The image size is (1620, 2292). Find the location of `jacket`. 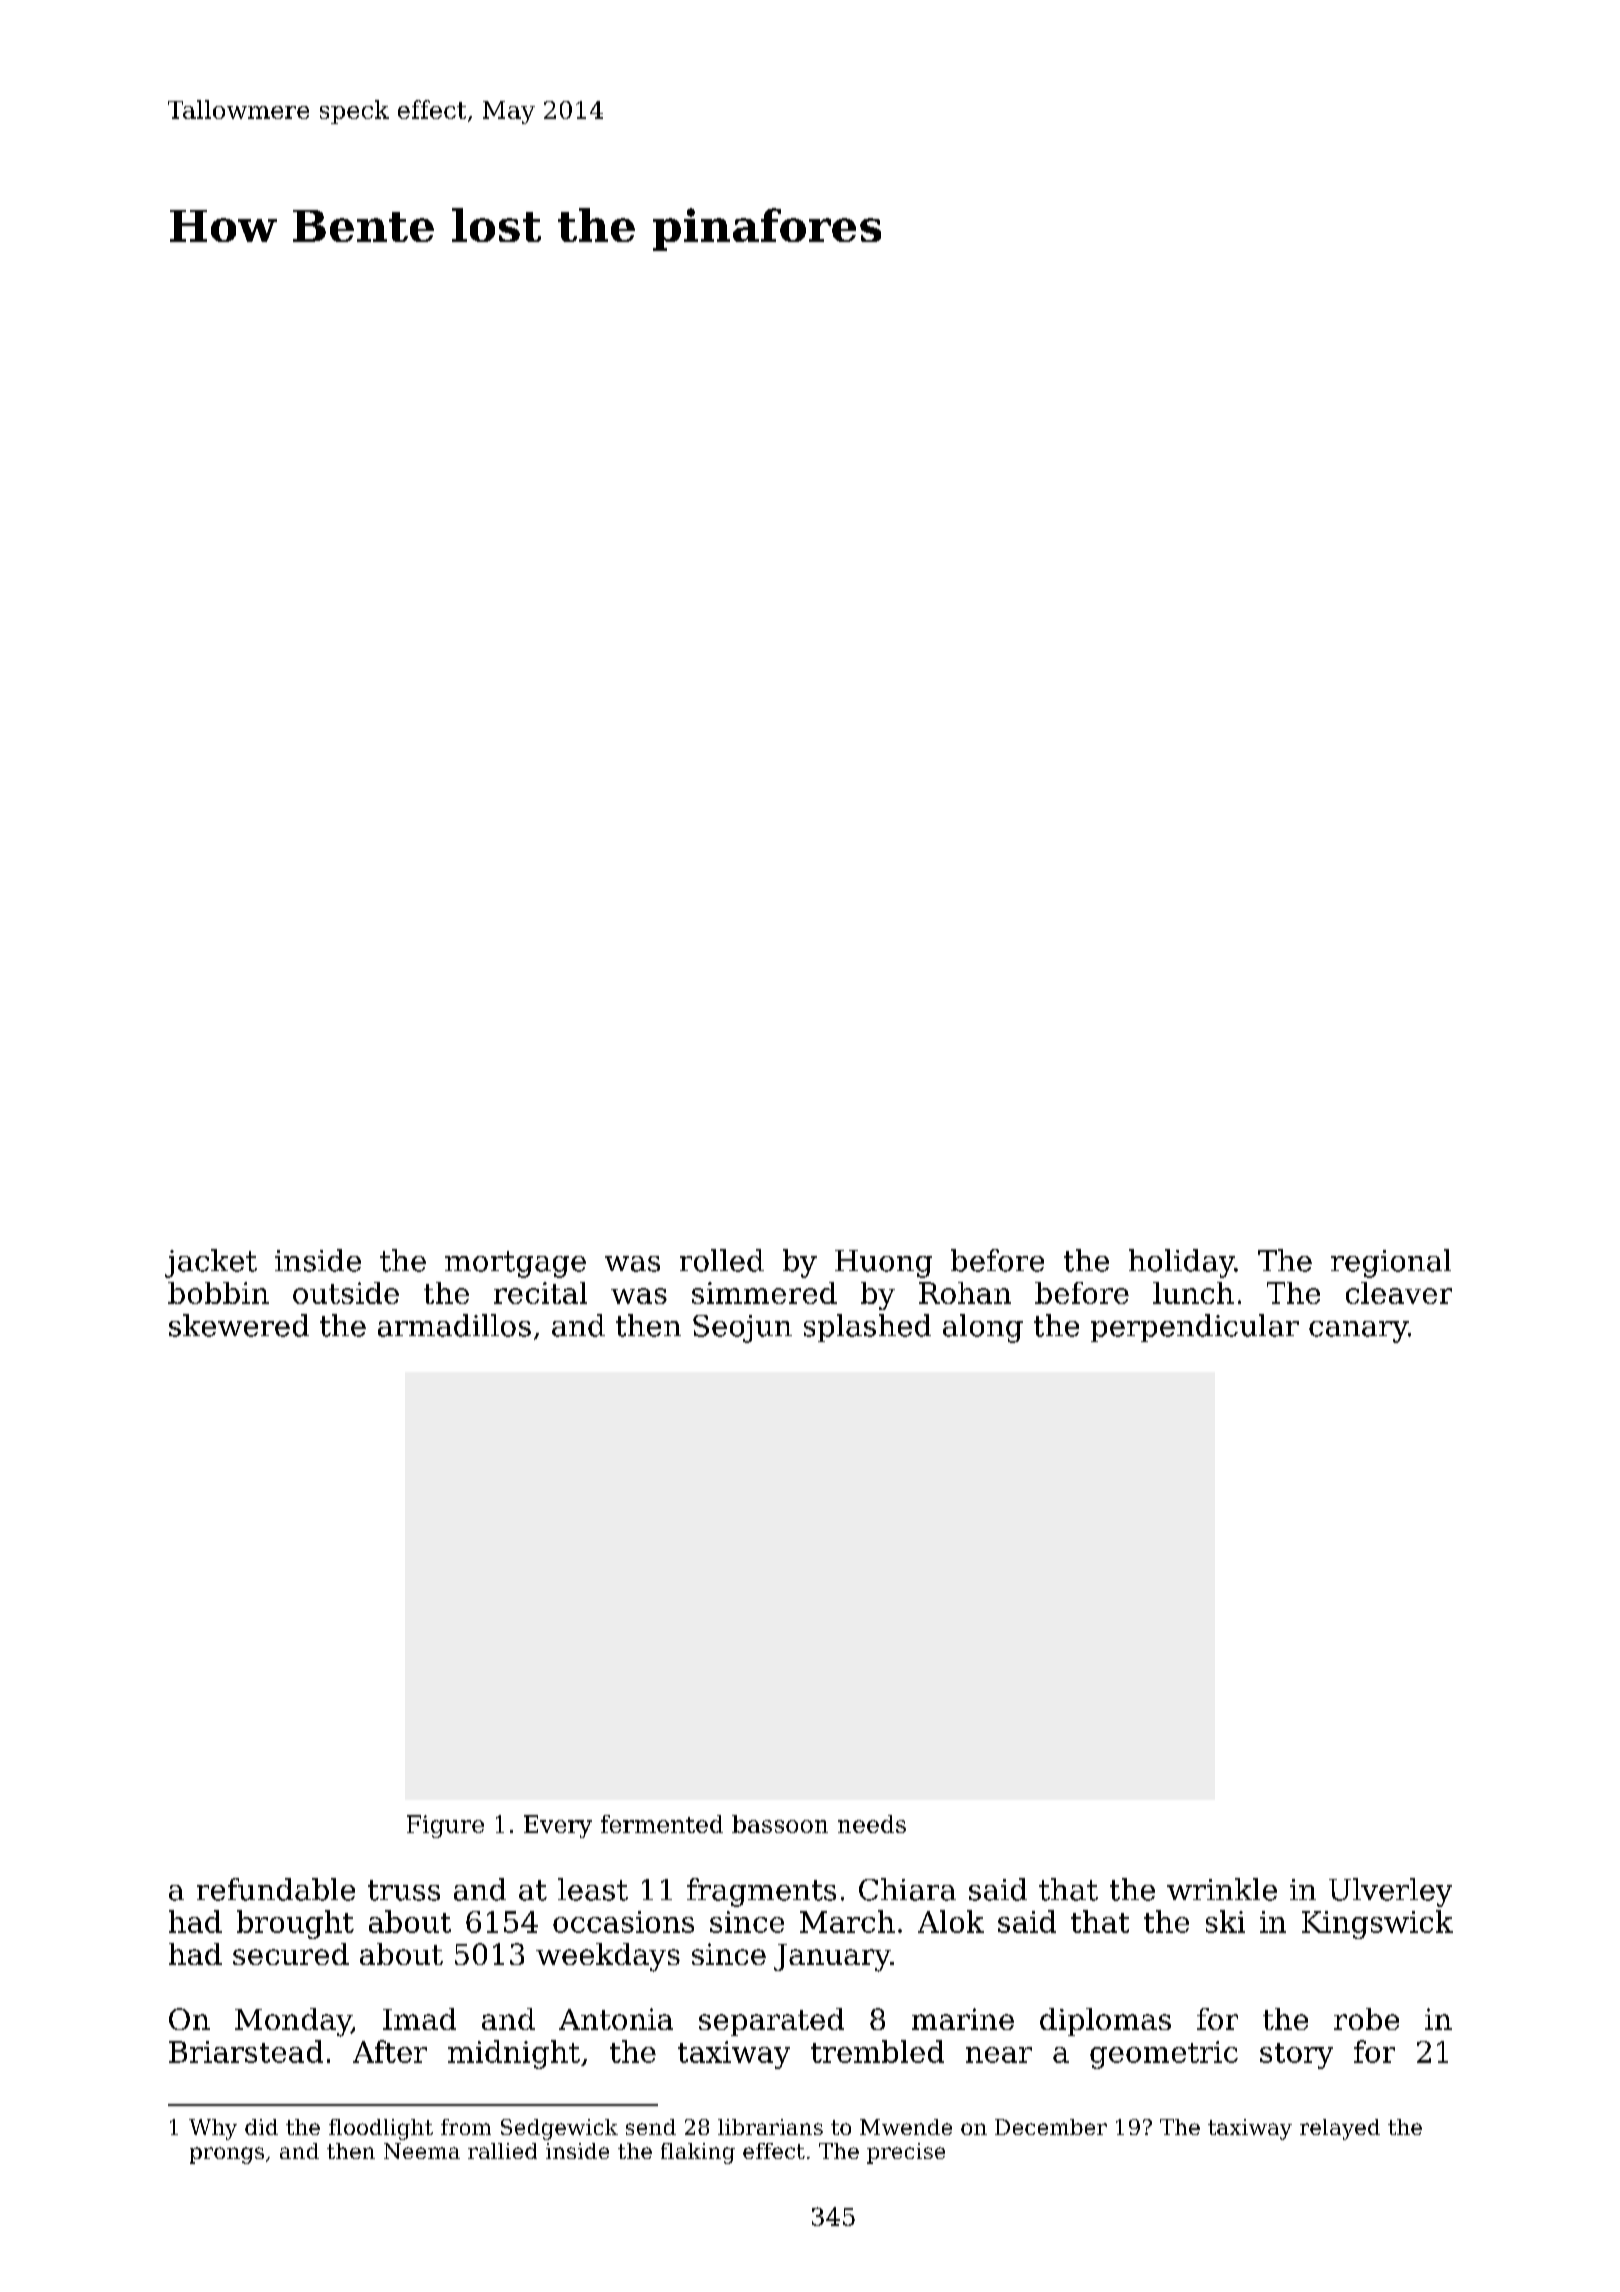

jacket is located at coordinates (211, 1263).
